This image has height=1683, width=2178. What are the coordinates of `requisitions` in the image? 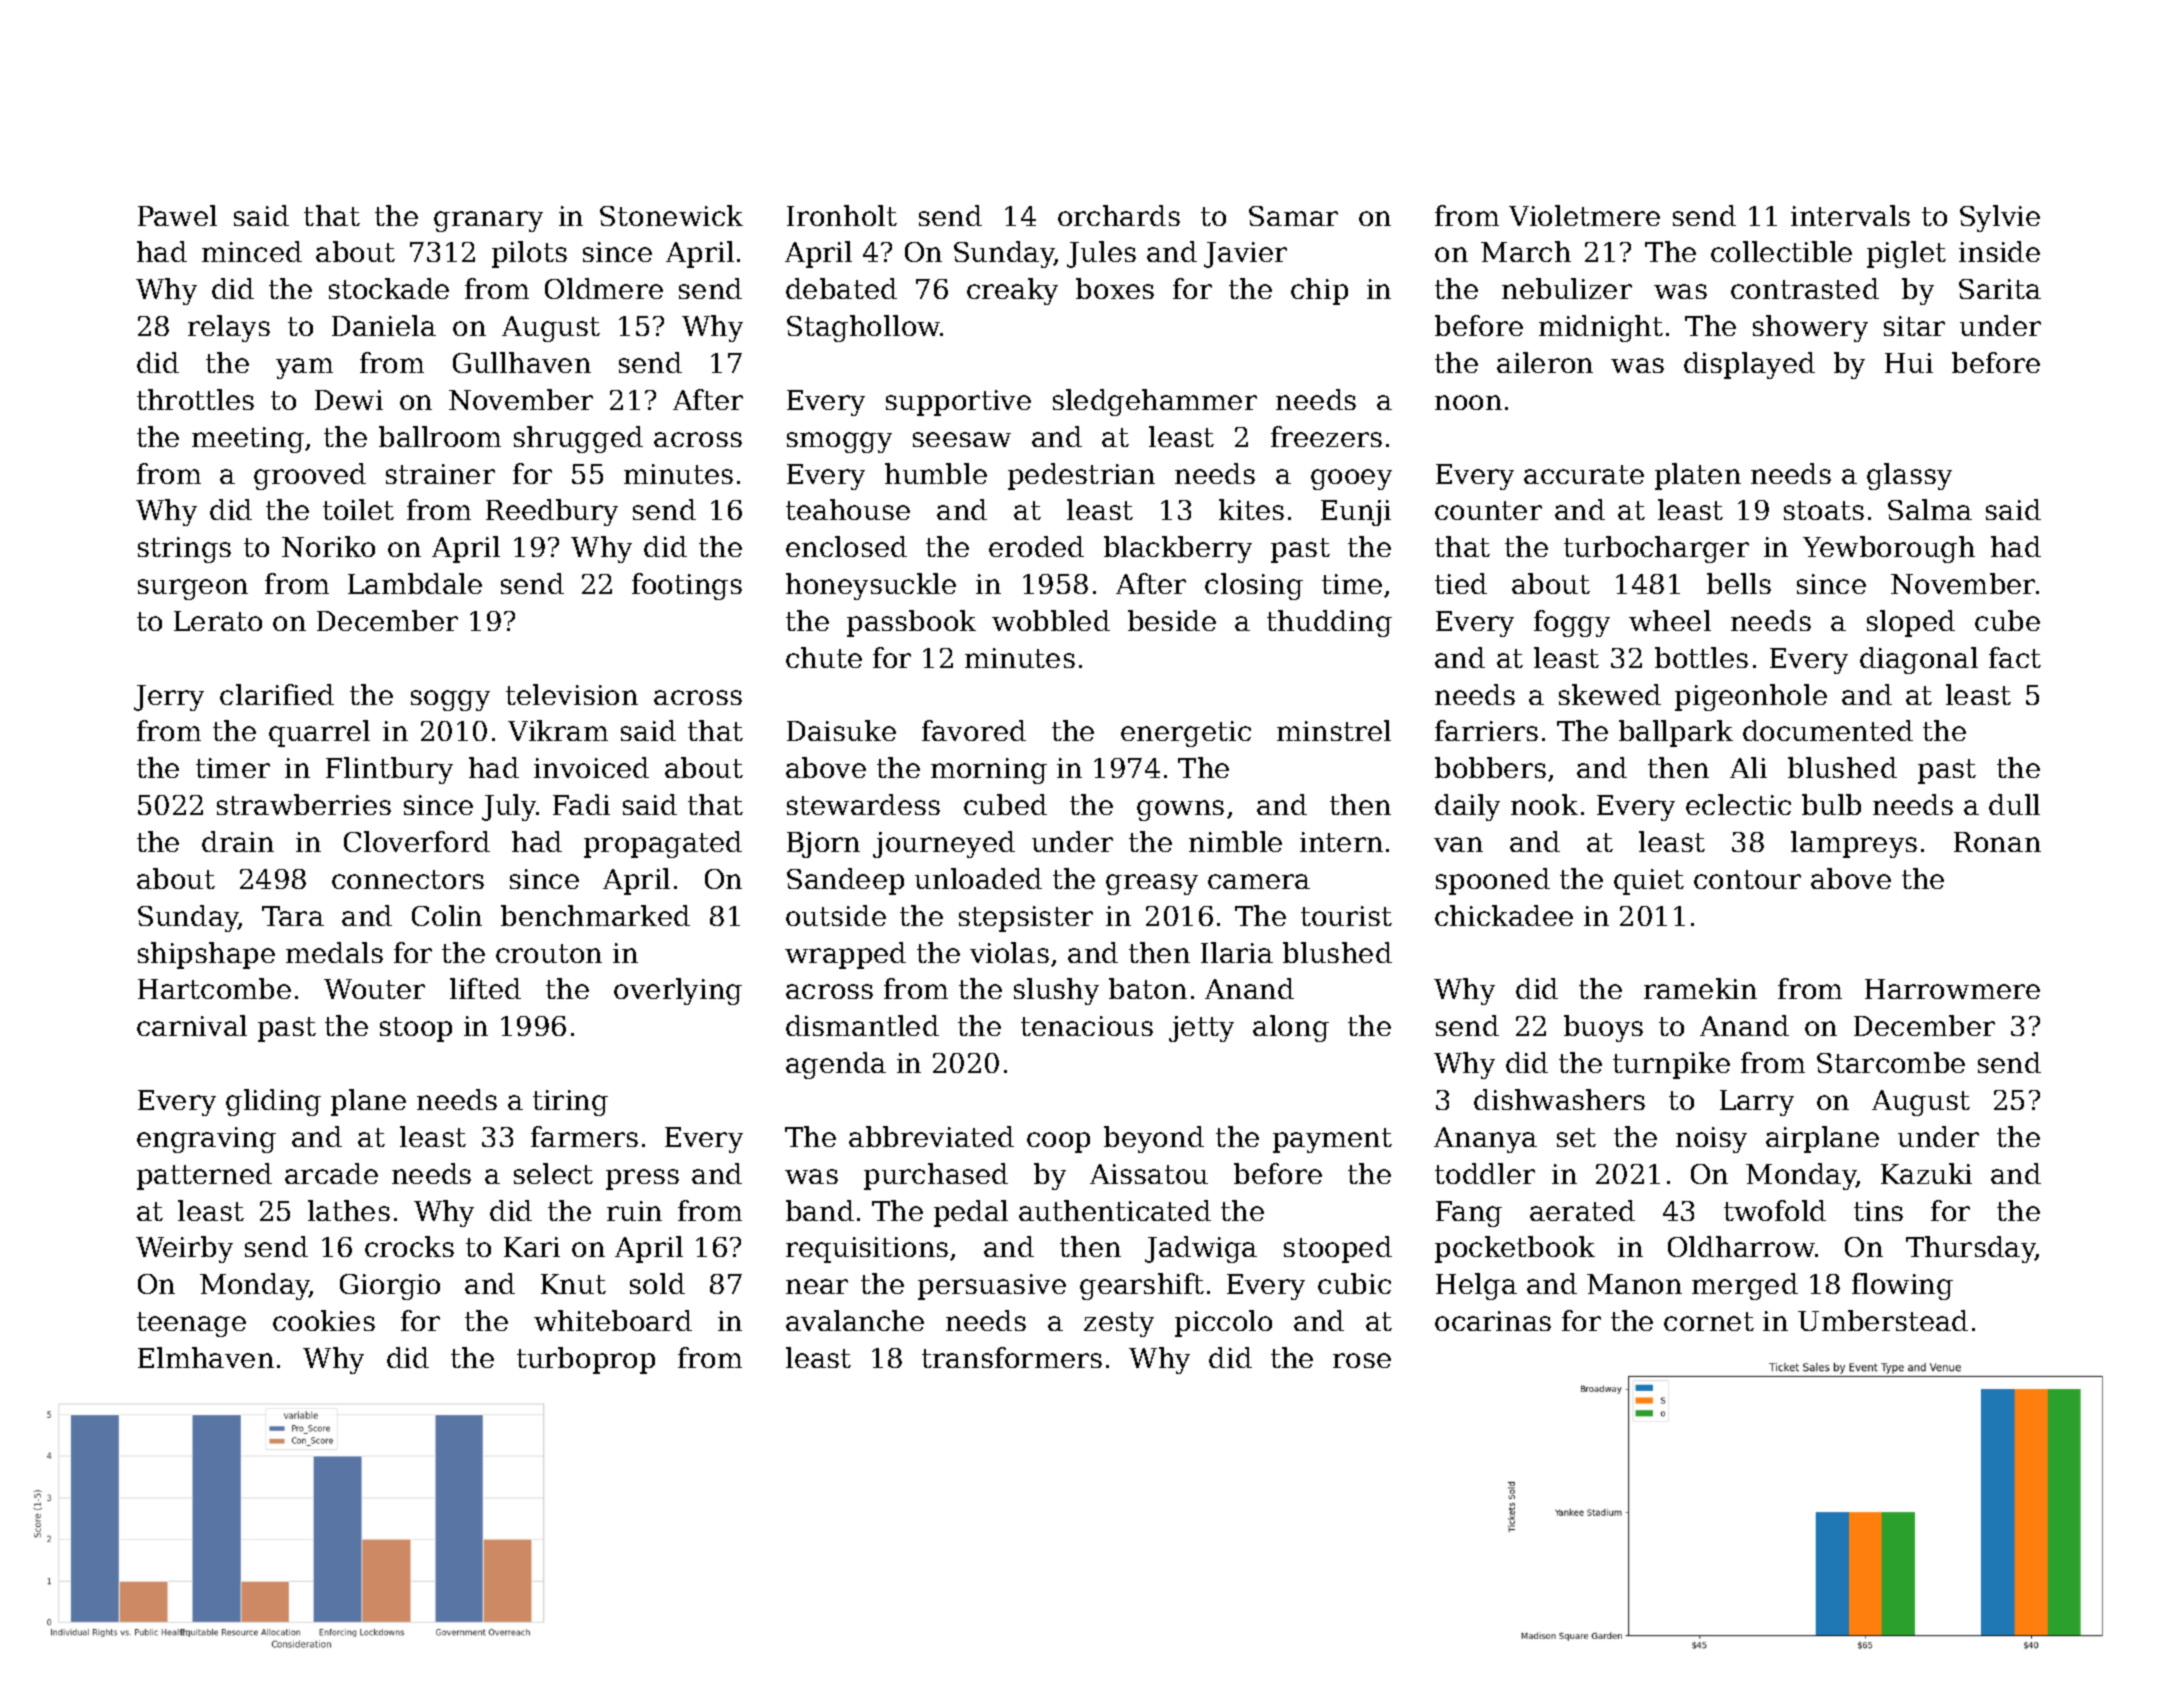 It's located at (867, 1250).
